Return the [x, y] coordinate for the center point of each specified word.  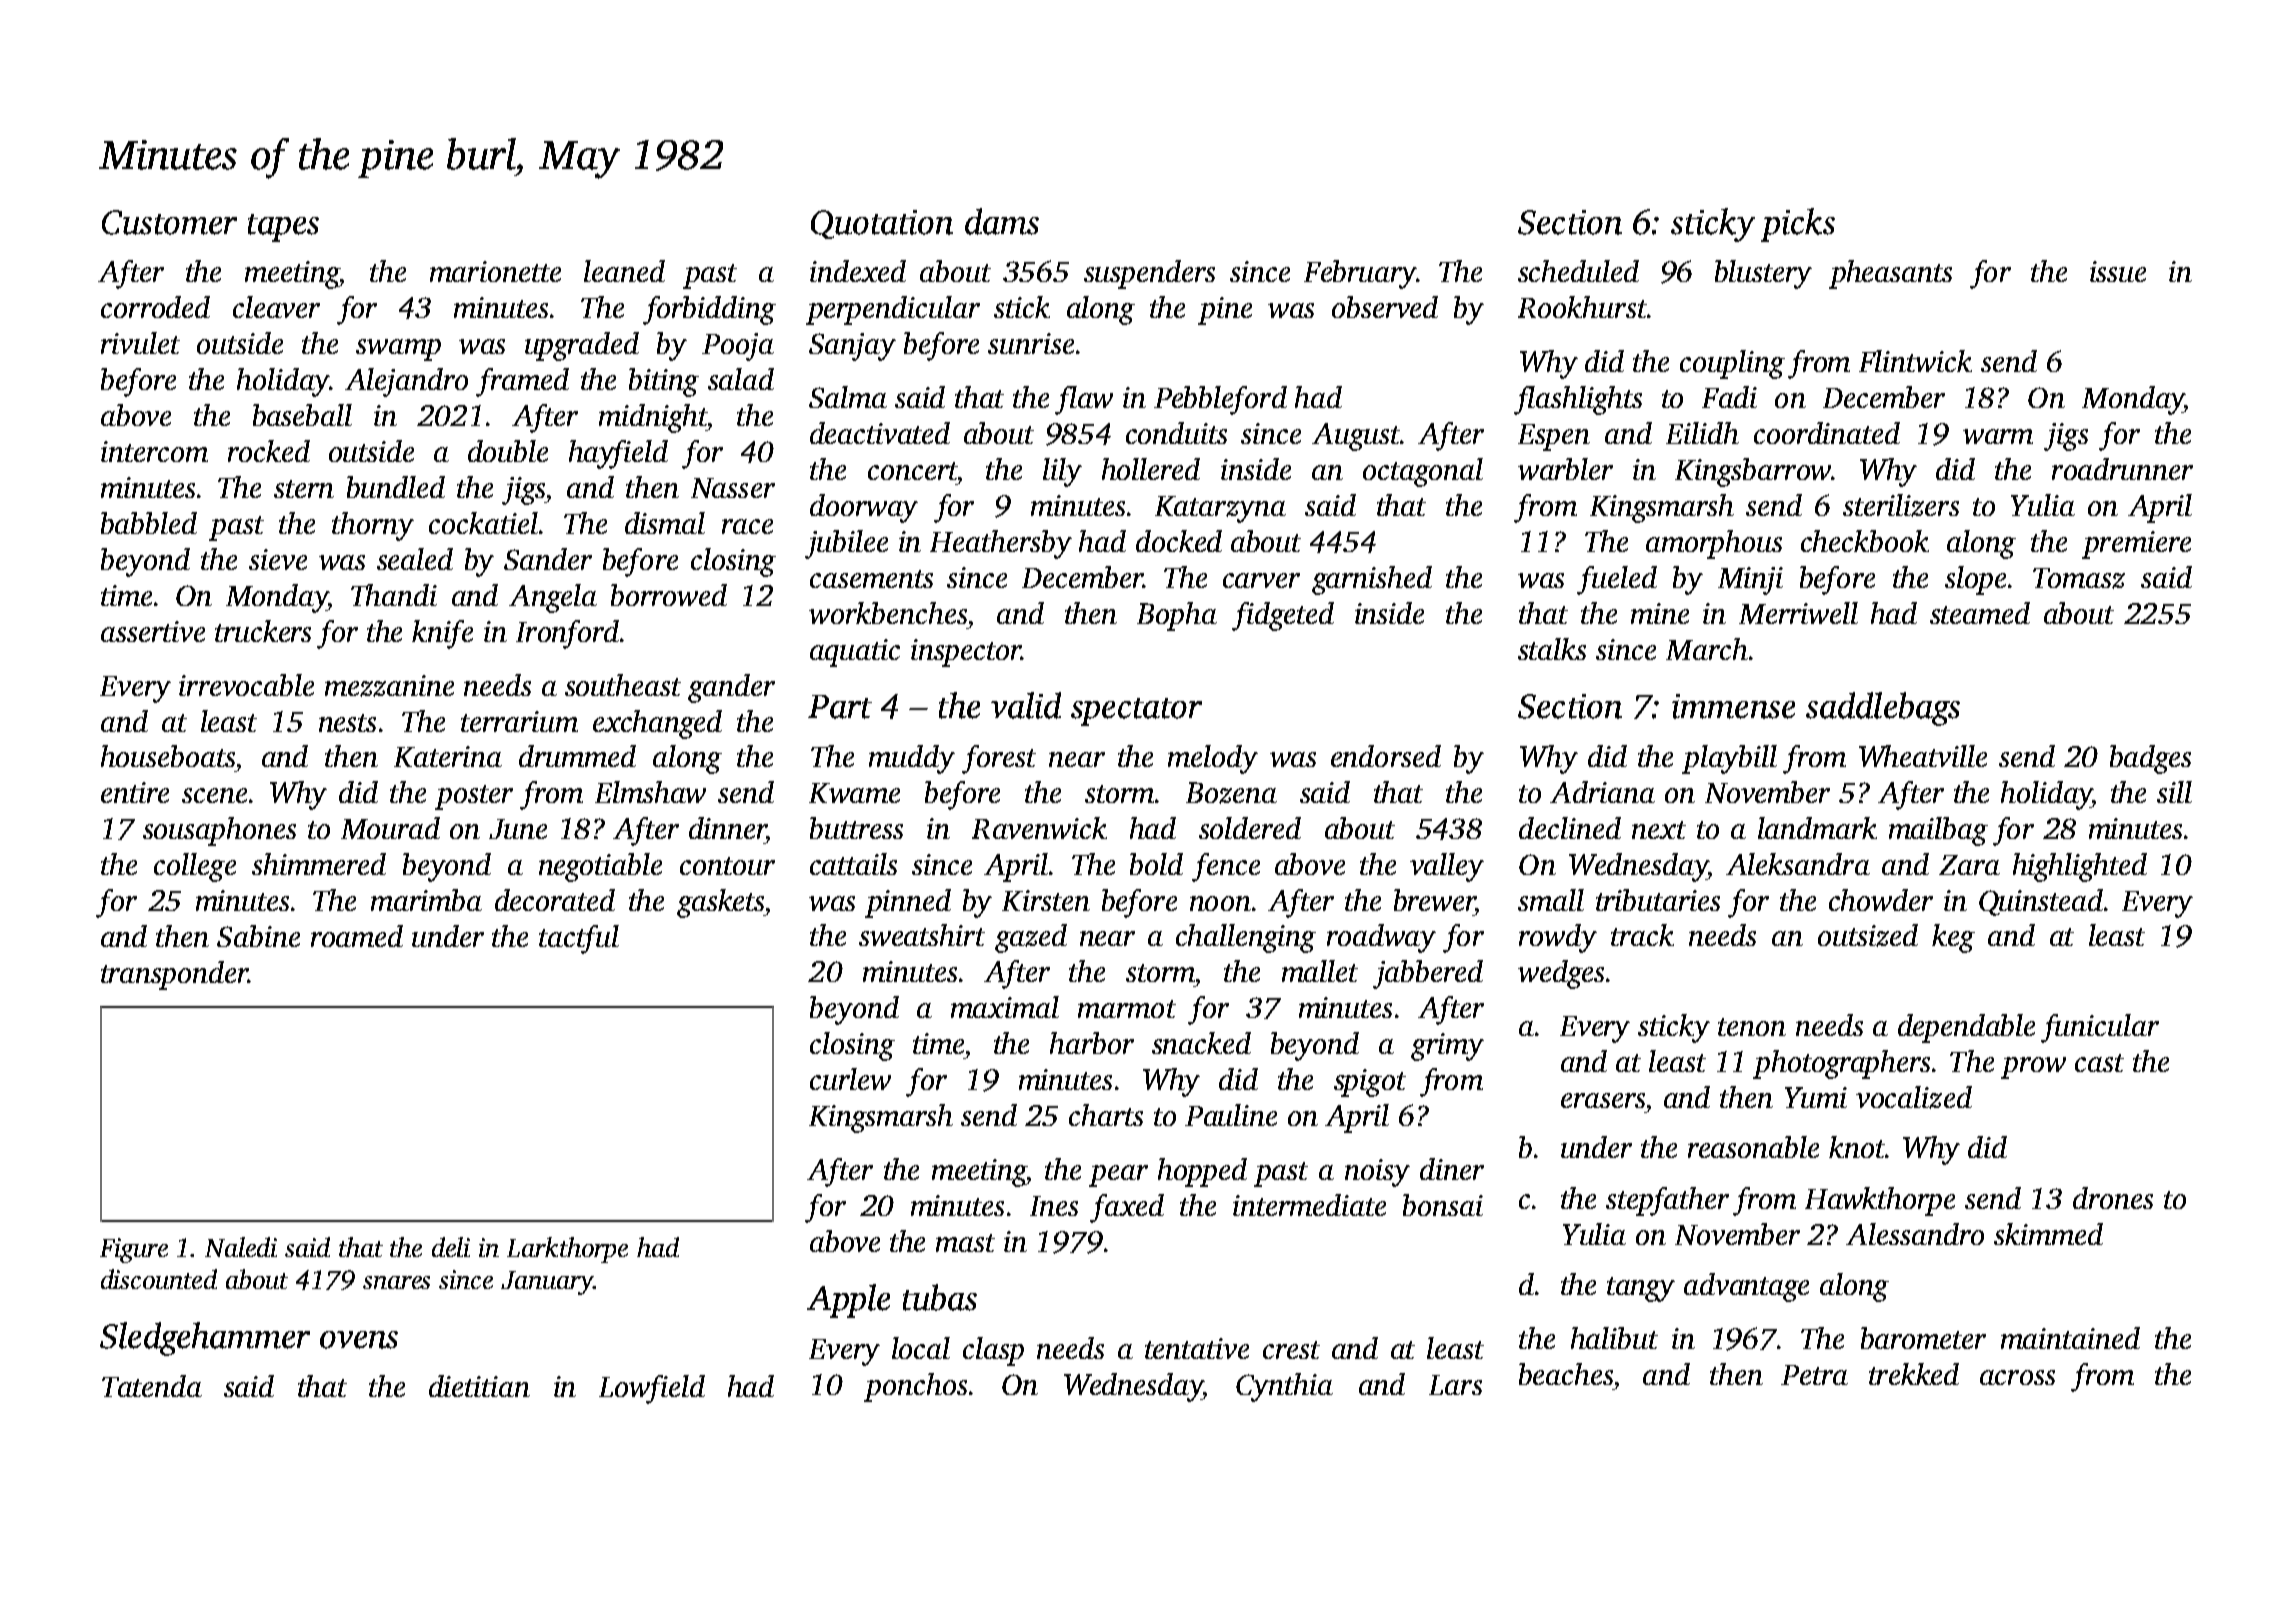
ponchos [915, 1387]
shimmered [319, 864]
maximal [1005, 1007]
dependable [1966, 1028]
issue [2118, 271]
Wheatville [1923, 756]
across [2017, 1377]
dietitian [479, 1386]
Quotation [882, 224]
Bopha [1177, 616]
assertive [153, 631]
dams [1002, 221]
